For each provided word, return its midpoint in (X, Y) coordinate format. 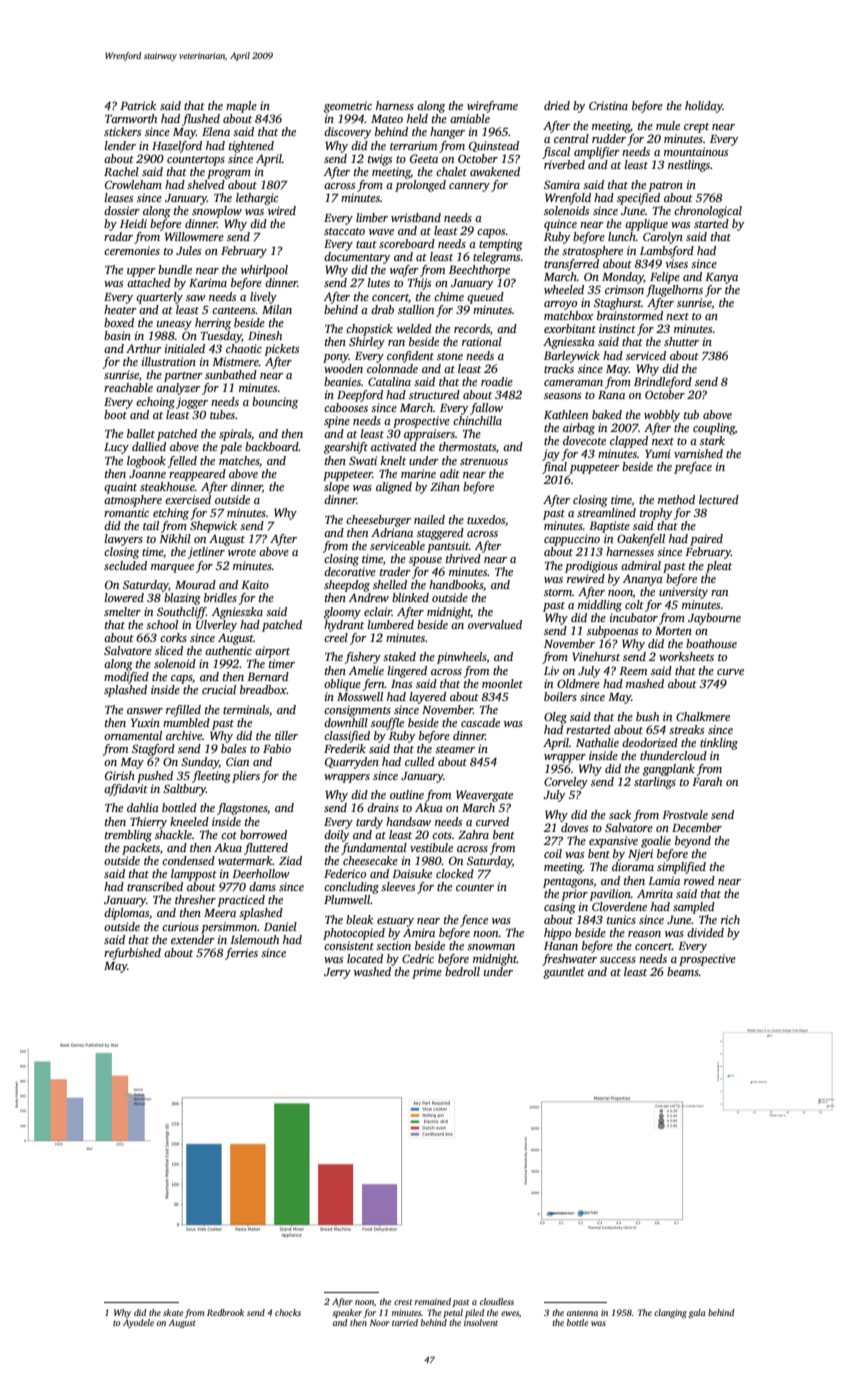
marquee (172, 568)
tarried (405, 1322)
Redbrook (225, 1312)
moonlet (502, 683)
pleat (719, 567)
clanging (670, 1313)
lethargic (257, 199)
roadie (497, 381)
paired (706, 540)
